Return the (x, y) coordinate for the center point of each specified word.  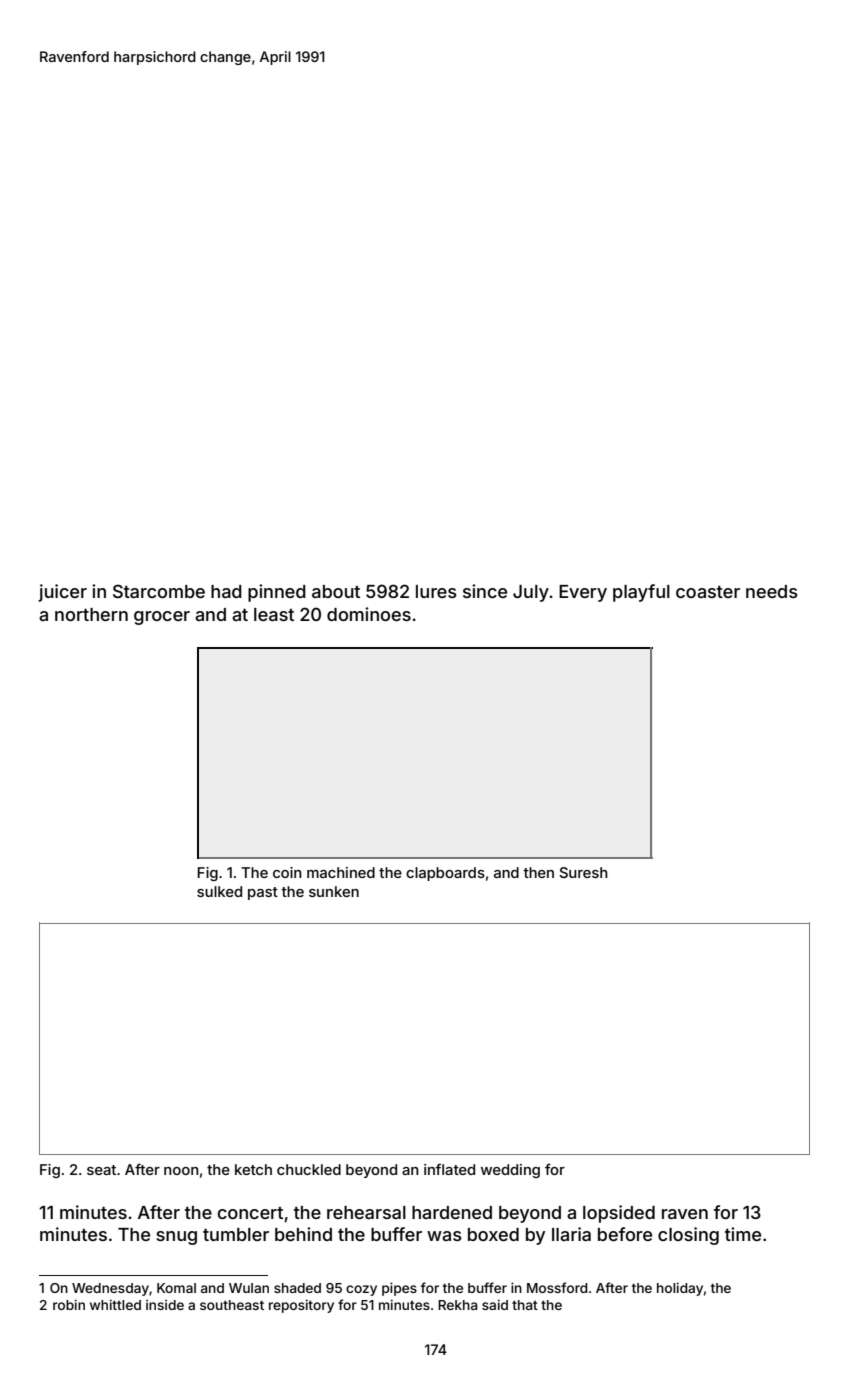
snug (176, 1238)
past (263, 893)
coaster (708, 592)
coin (287, 872)
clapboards (445, 874)
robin (69, 1304)
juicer (62, 593)
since (485, 591)
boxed (493, 1234)
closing (688, 1236)
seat (101, 1170)
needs (772, 591)
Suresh (583, 872)
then (538, 872)
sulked (219, 891)
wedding (510, 1171)
